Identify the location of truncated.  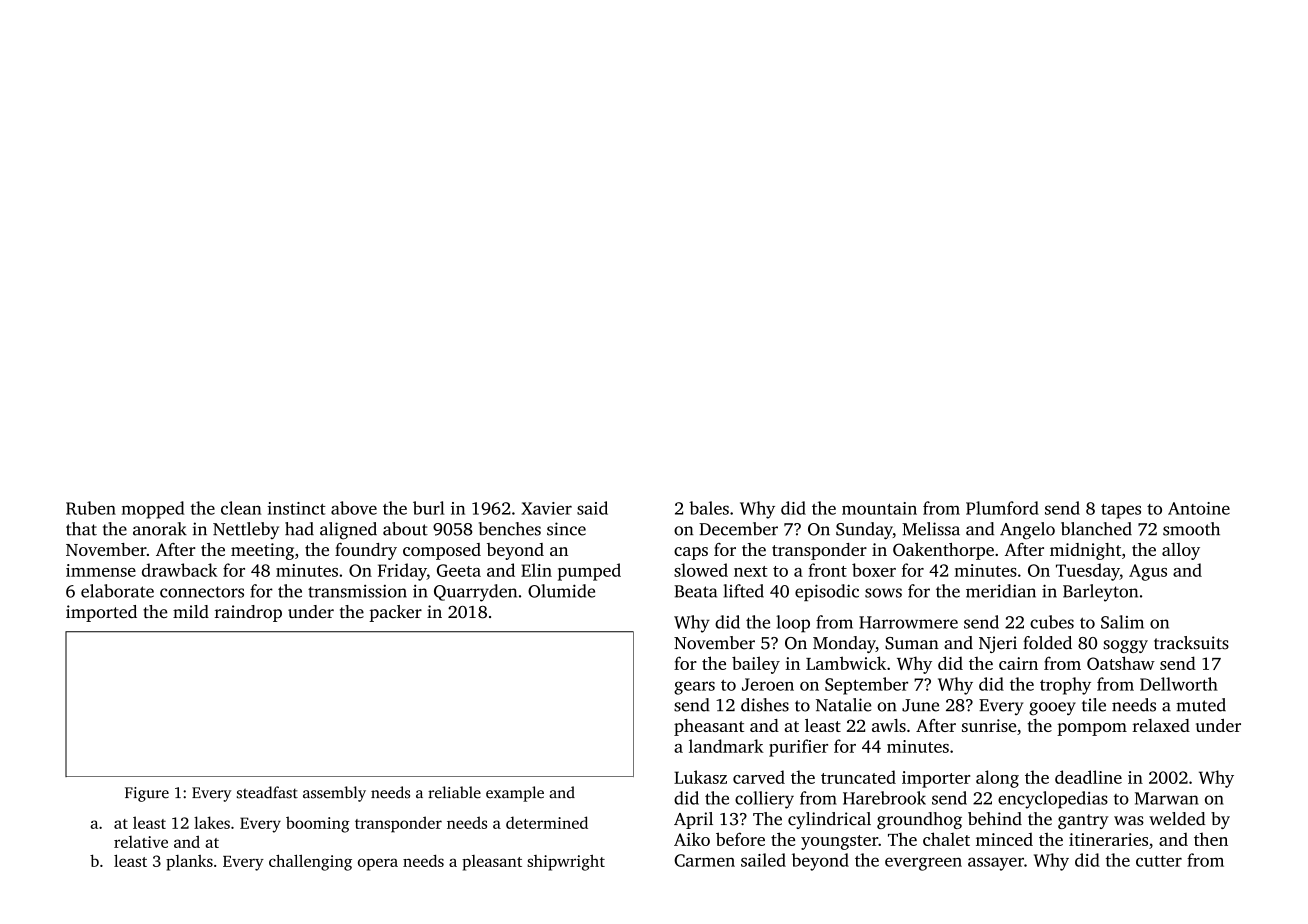
(858, 777).
